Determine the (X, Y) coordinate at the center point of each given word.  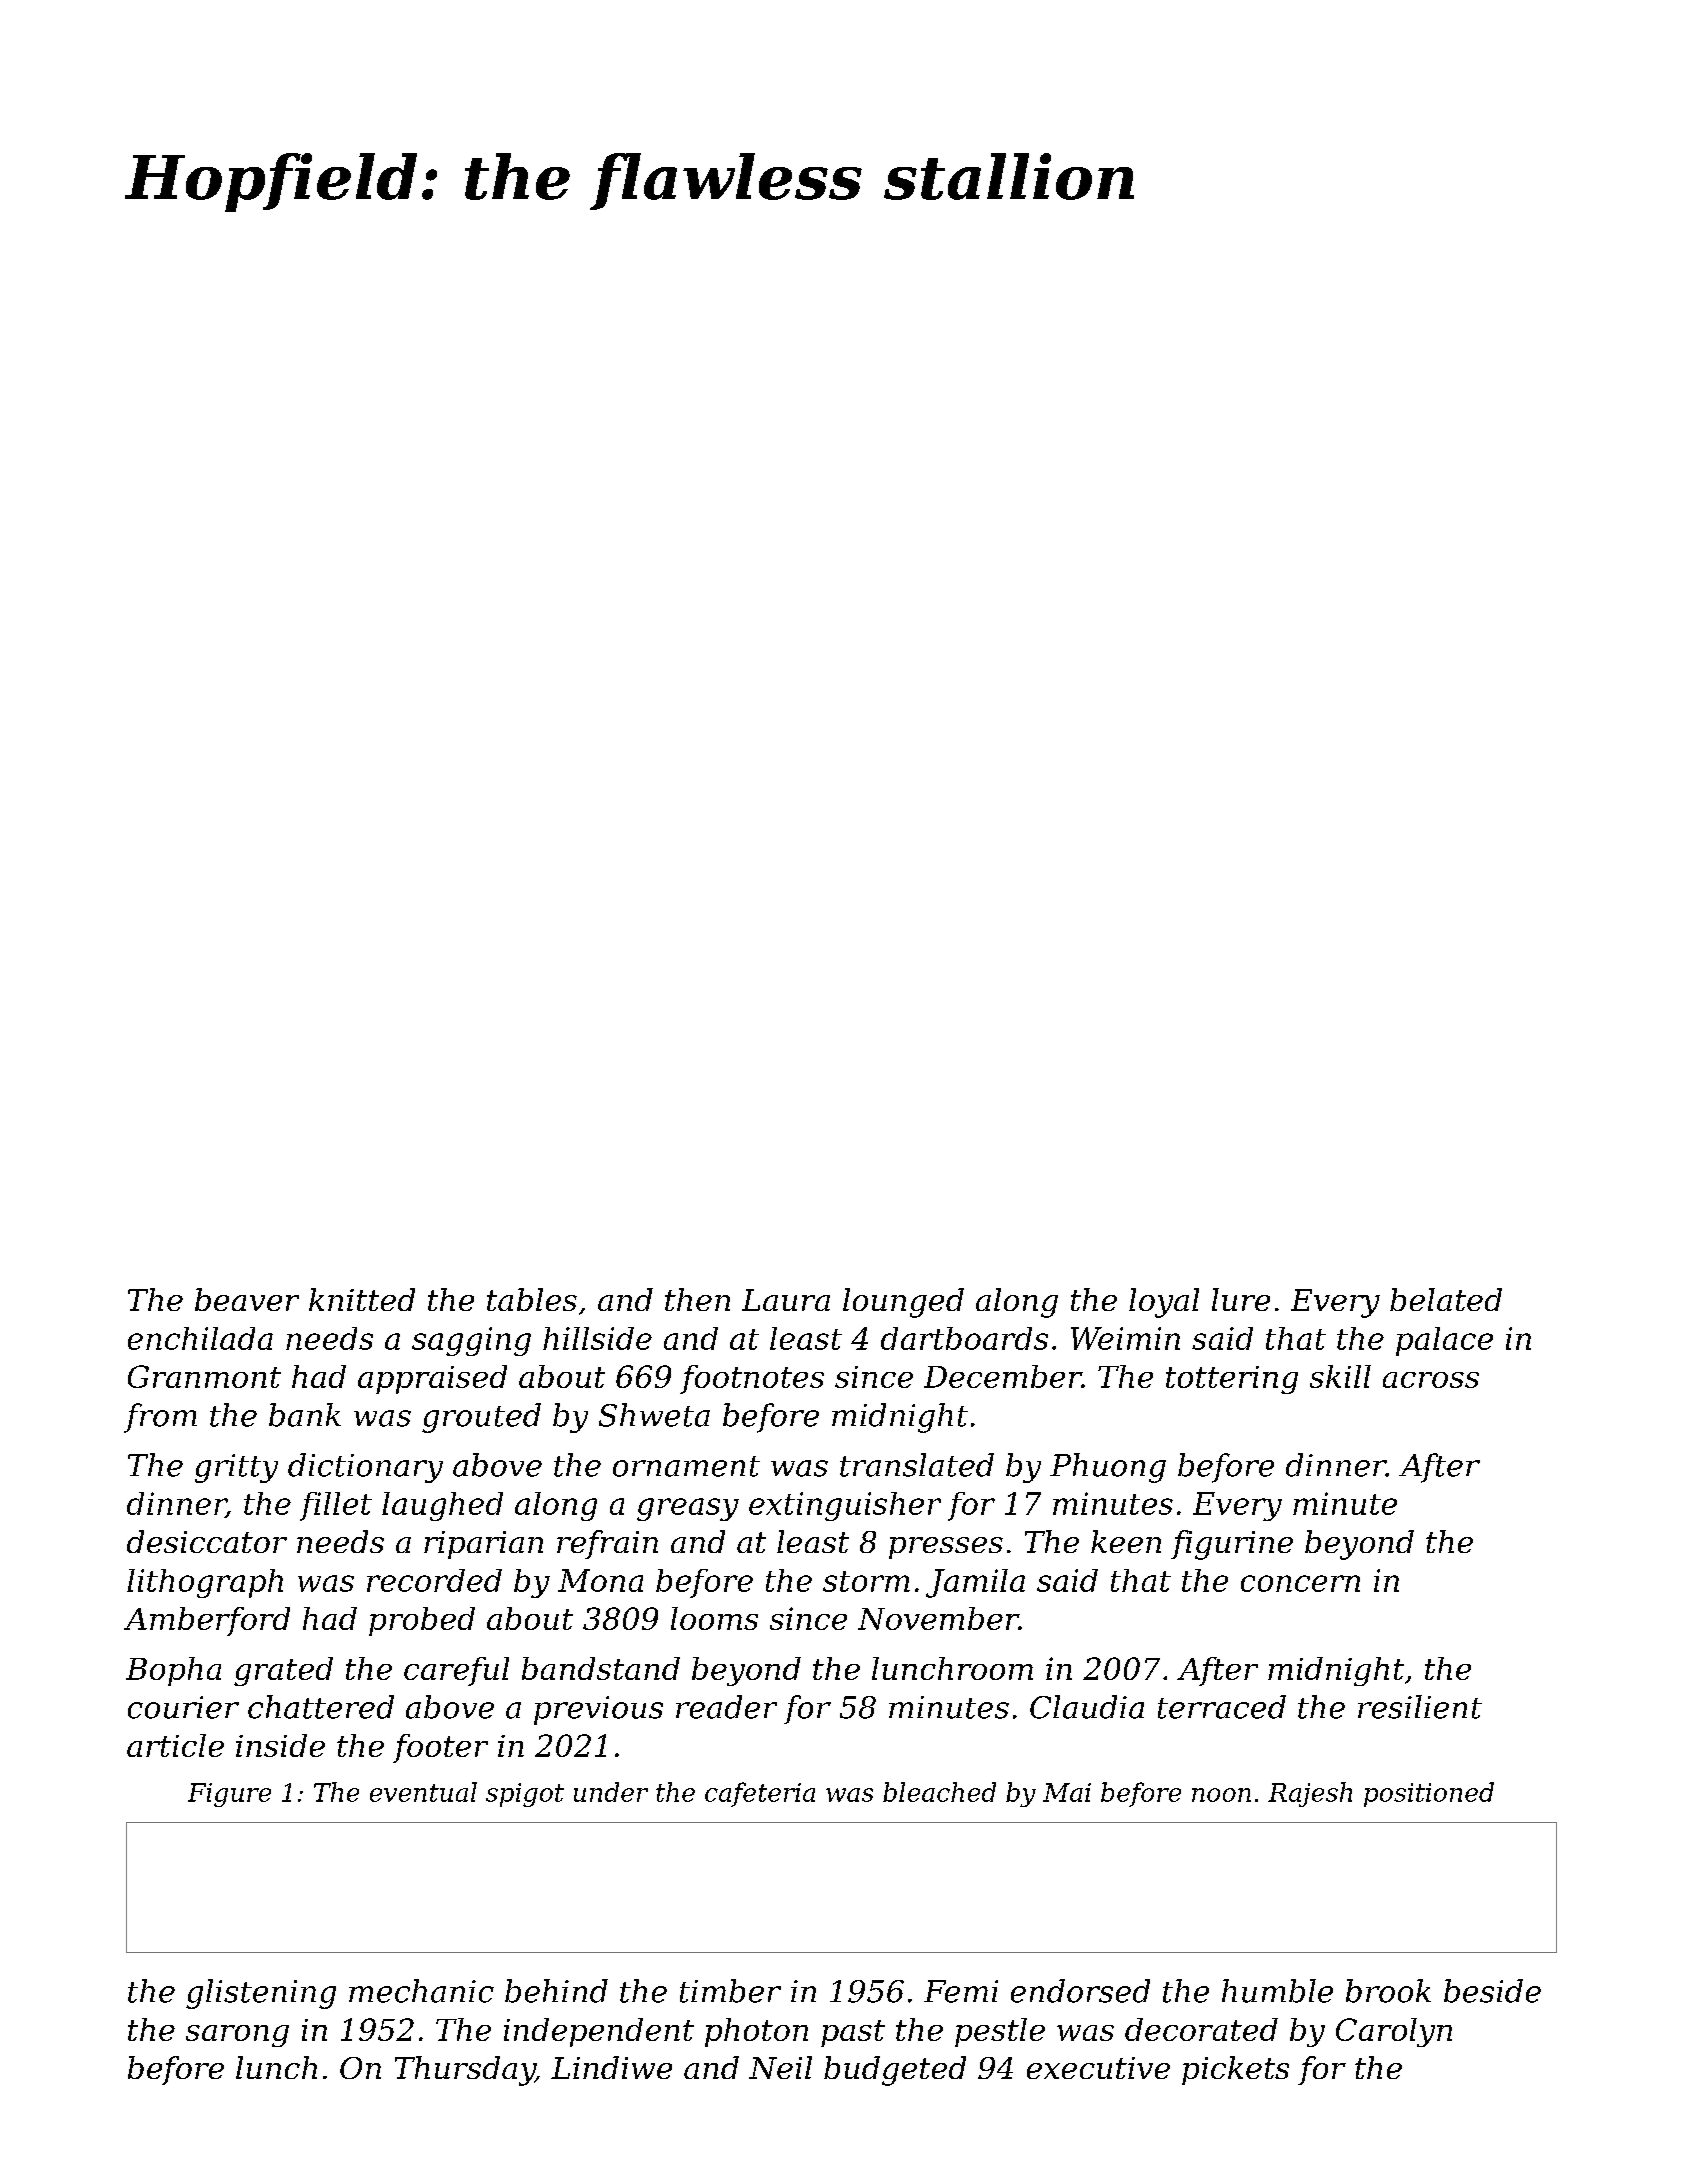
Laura (786, 1300)
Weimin (1125, 1338)
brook (1388, 1991)
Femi (961, 1991)
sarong (237, 2036)
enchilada (200, 1338)
